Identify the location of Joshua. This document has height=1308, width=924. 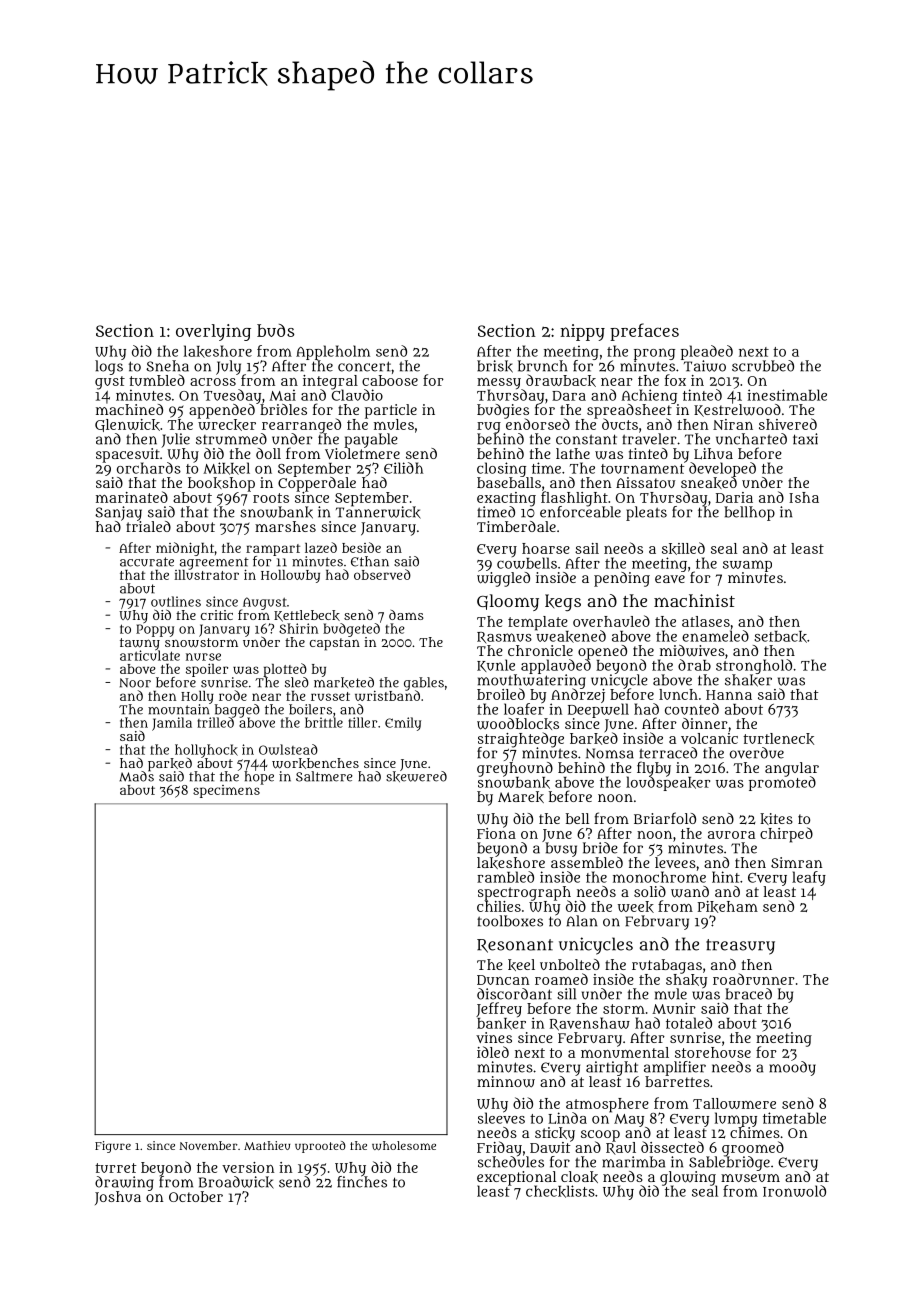
(118, 1198).
